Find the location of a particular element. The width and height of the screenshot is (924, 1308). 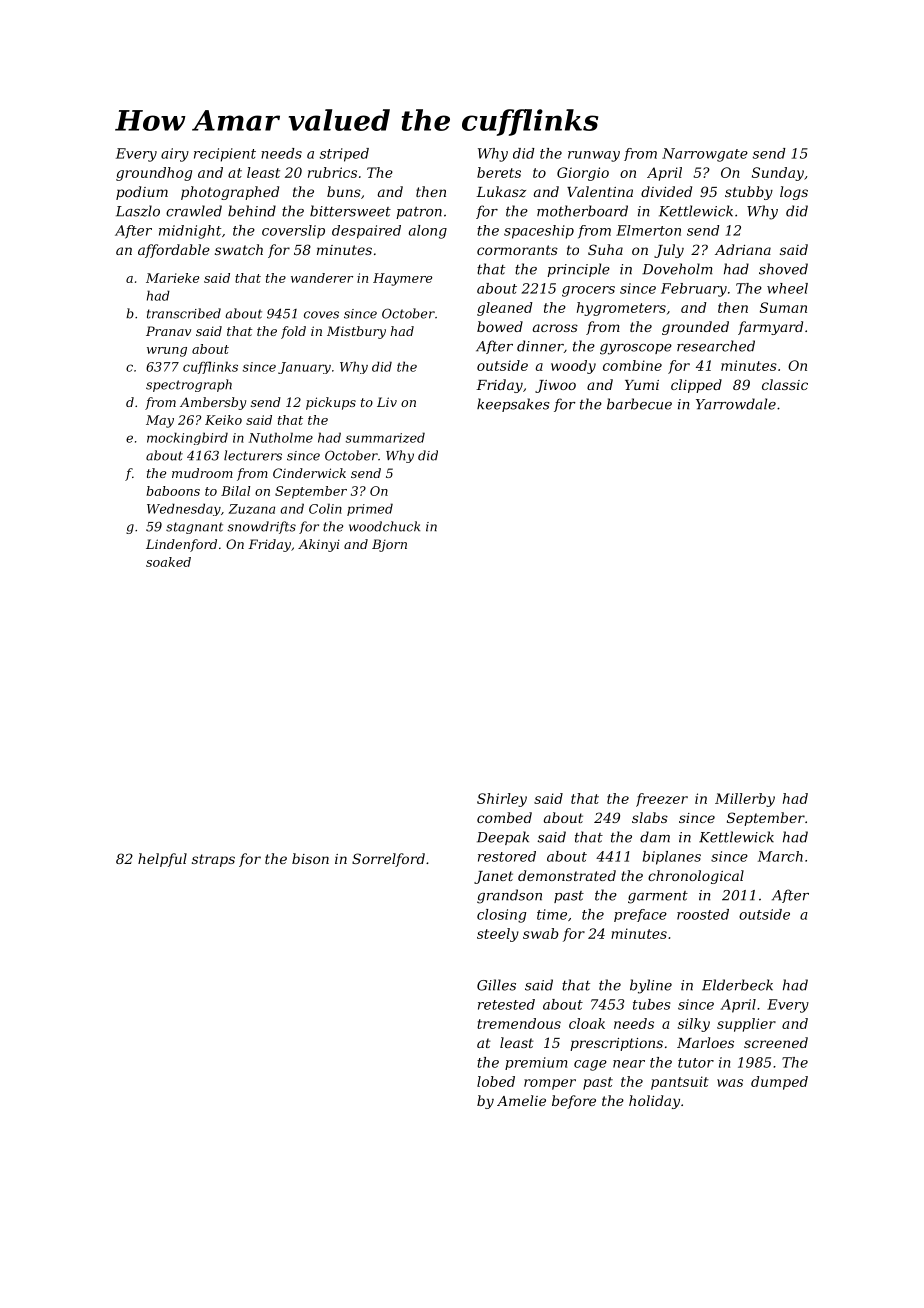

straps is located at coordinates (213, 860).
